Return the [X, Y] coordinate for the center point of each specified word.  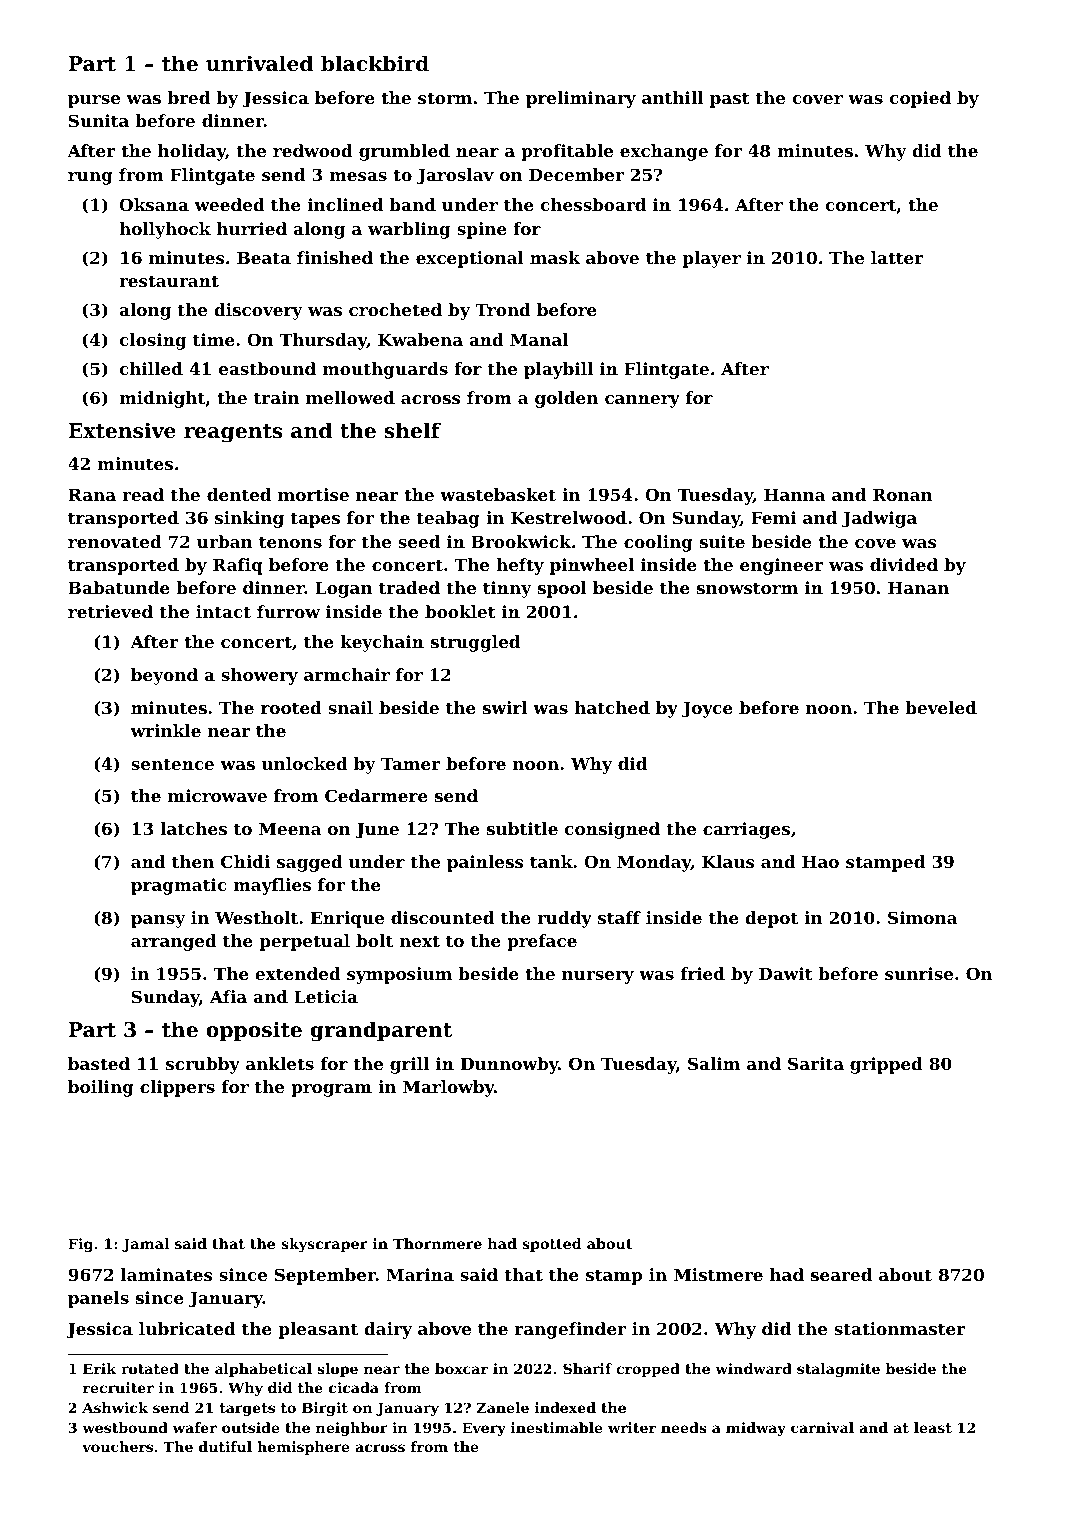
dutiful [225, 1446]
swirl [505, 707]
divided [904, 564]
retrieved [110, 611]
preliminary [581, 99]
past [730, 100]
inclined [345, 204]
